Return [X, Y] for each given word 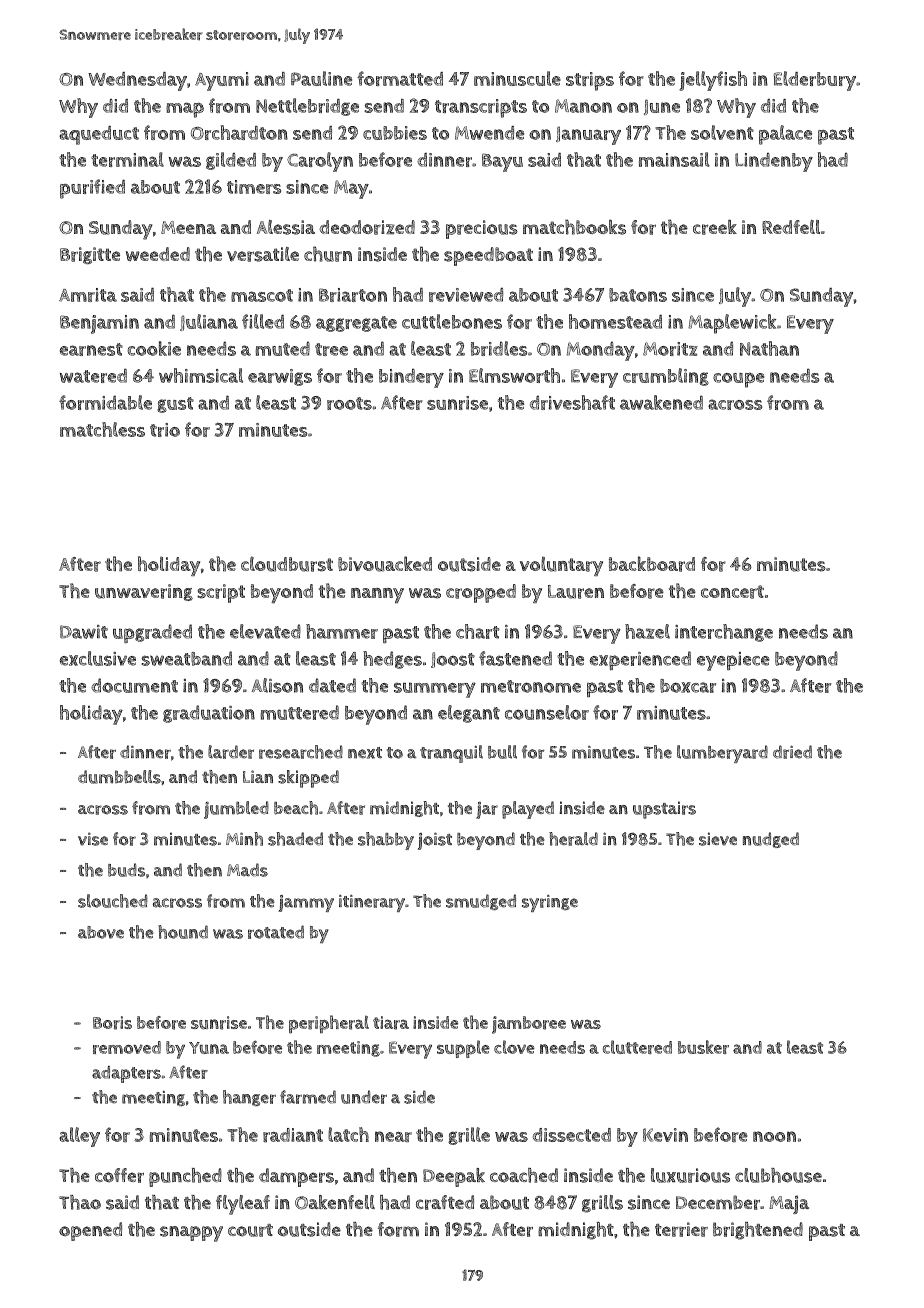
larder [231, 752]
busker [703, 1047]
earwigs [280, 377]
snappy [191, 1234]
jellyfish [713, 81]
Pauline [321, 78]
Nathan [769, 348]
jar [487, 810]
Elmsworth [514, 375]
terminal [127, 159]
